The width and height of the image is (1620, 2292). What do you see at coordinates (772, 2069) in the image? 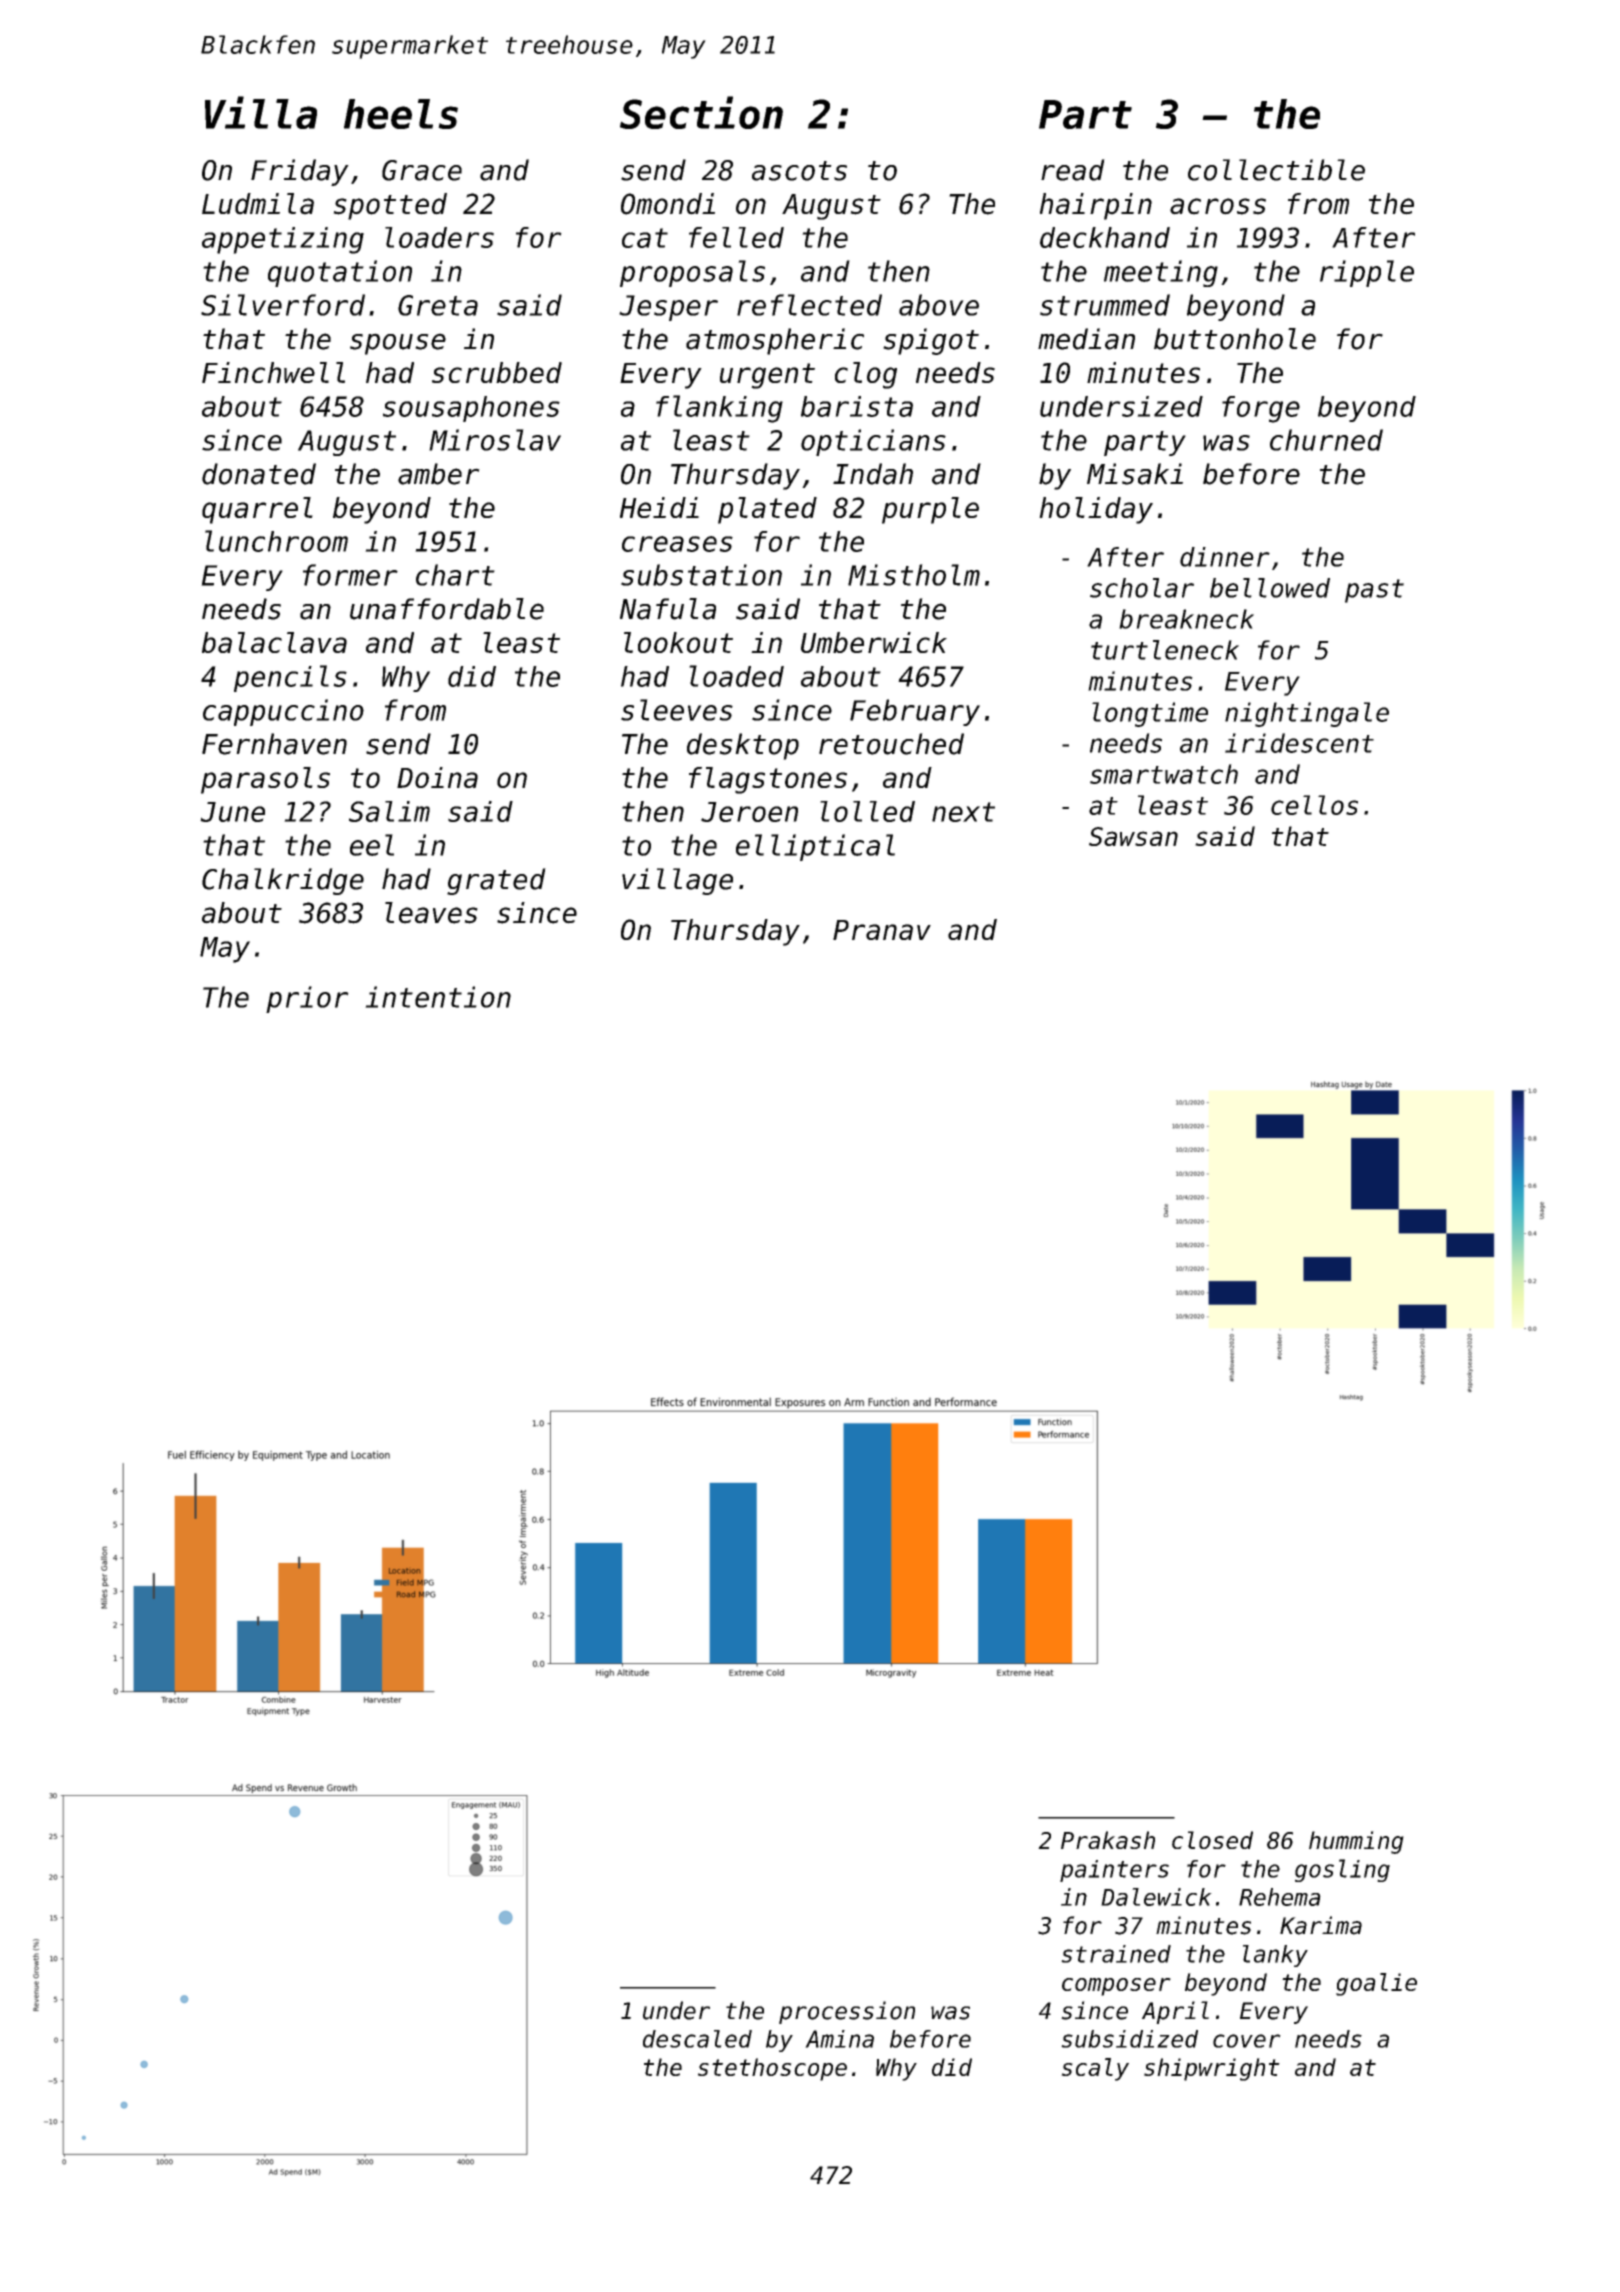
I see `stethoscope` at bounding box center [772, 2069].
